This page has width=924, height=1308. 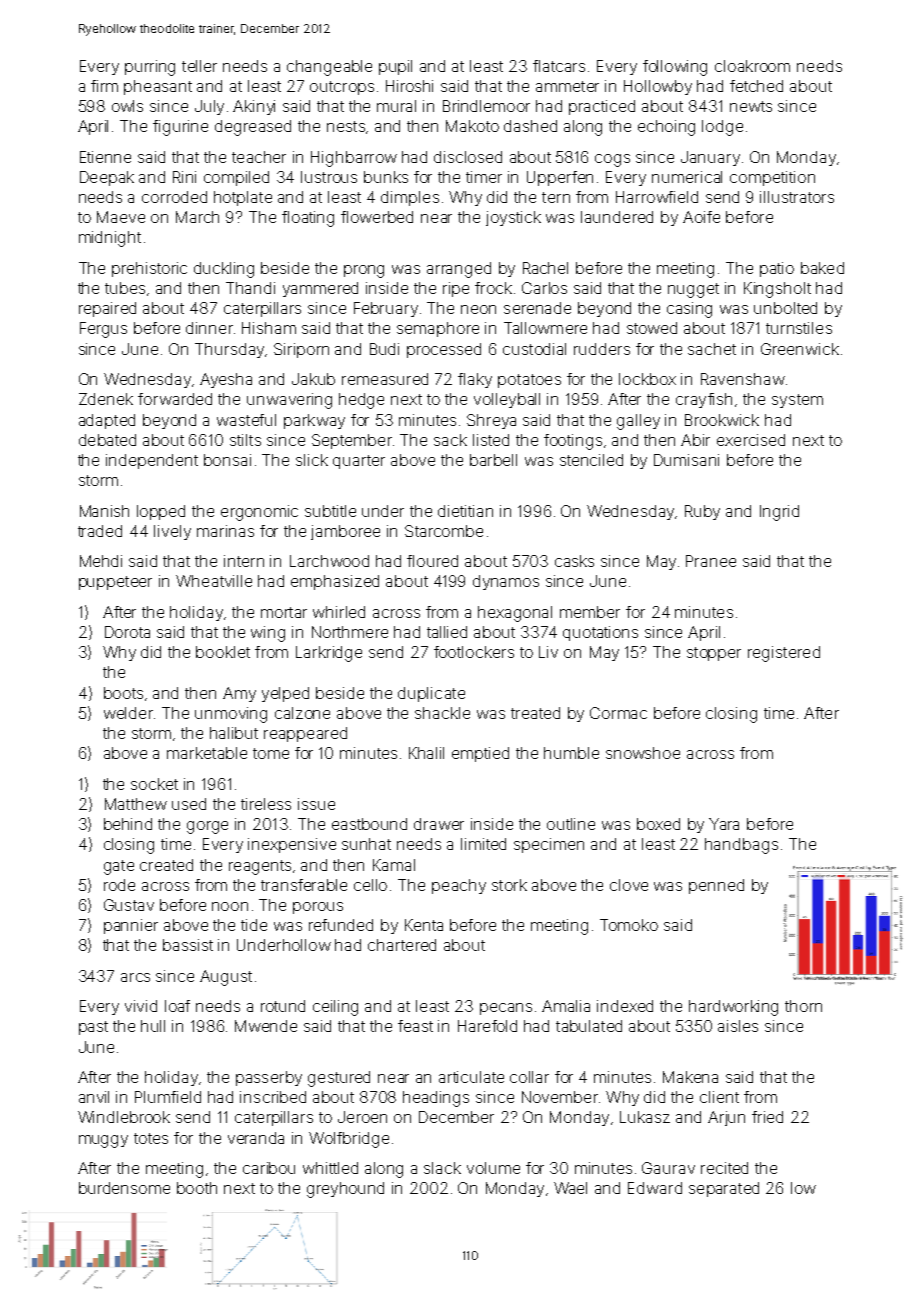 What do you see at coordinates (701, 217) in the page?
I see `Aoife` at bounding box center [701, 217].
